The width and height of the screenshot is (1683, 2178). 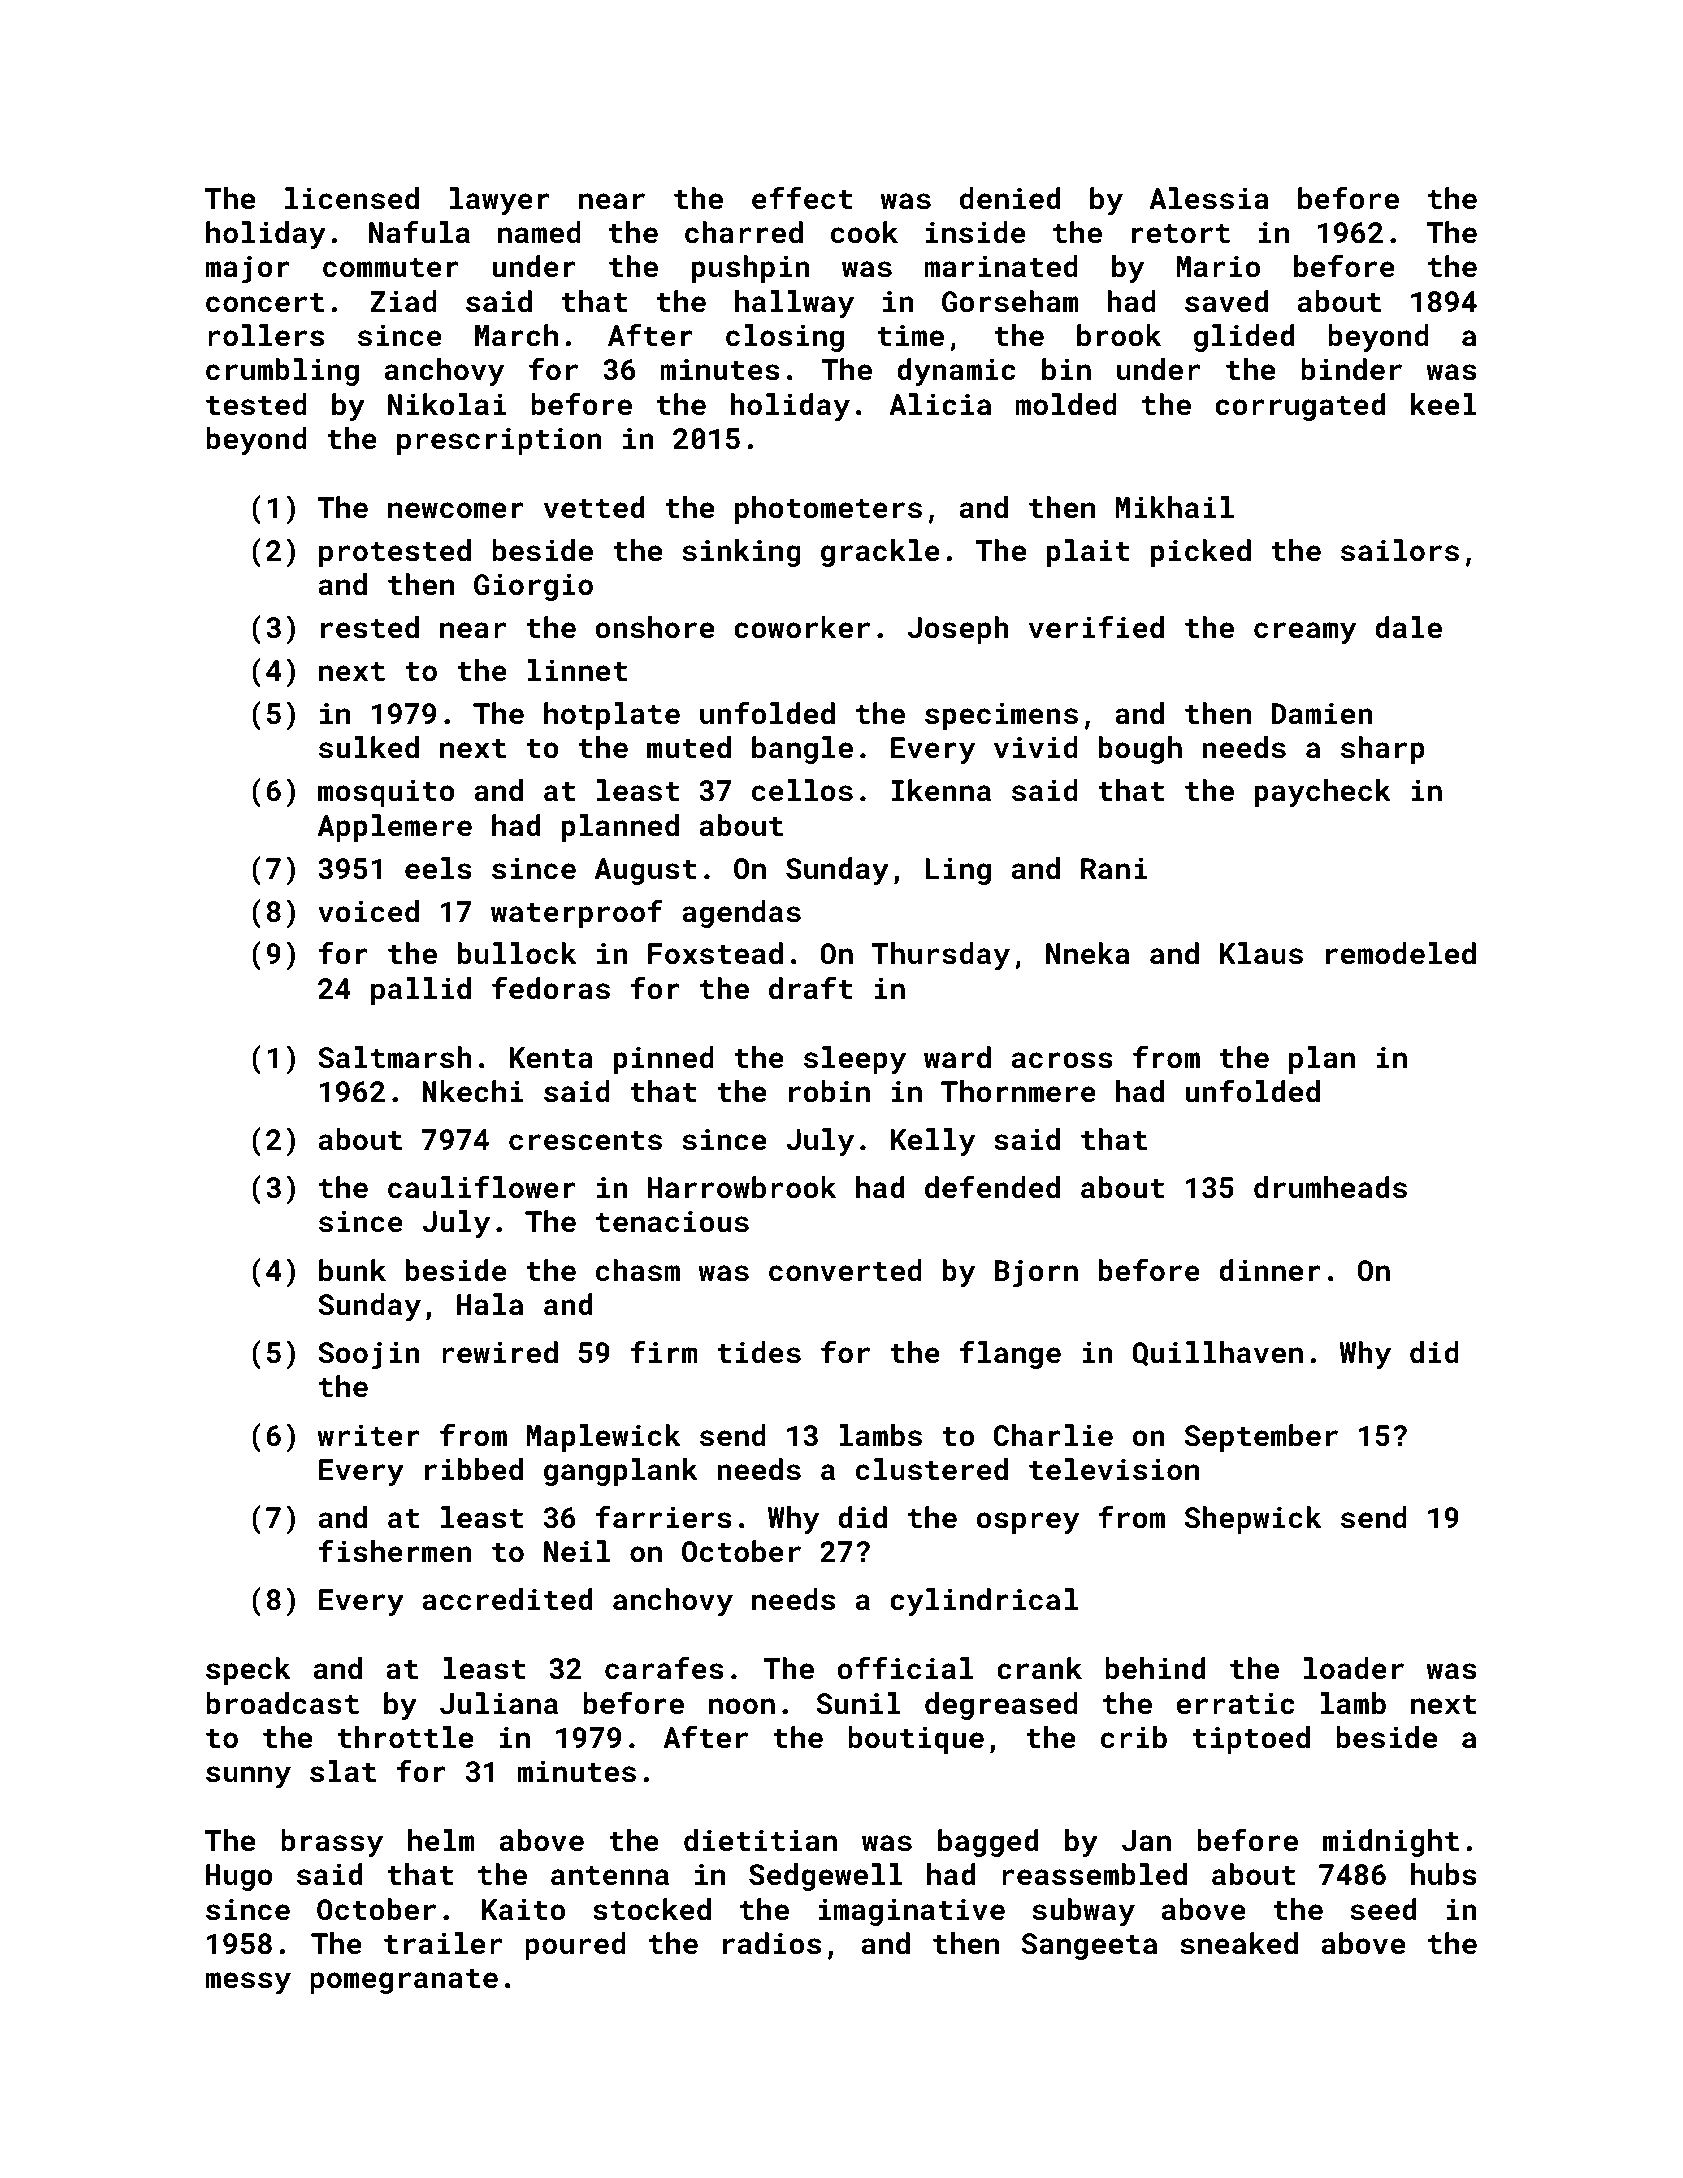 I want to click on sneaked, so click(x=1239, y=1943).
